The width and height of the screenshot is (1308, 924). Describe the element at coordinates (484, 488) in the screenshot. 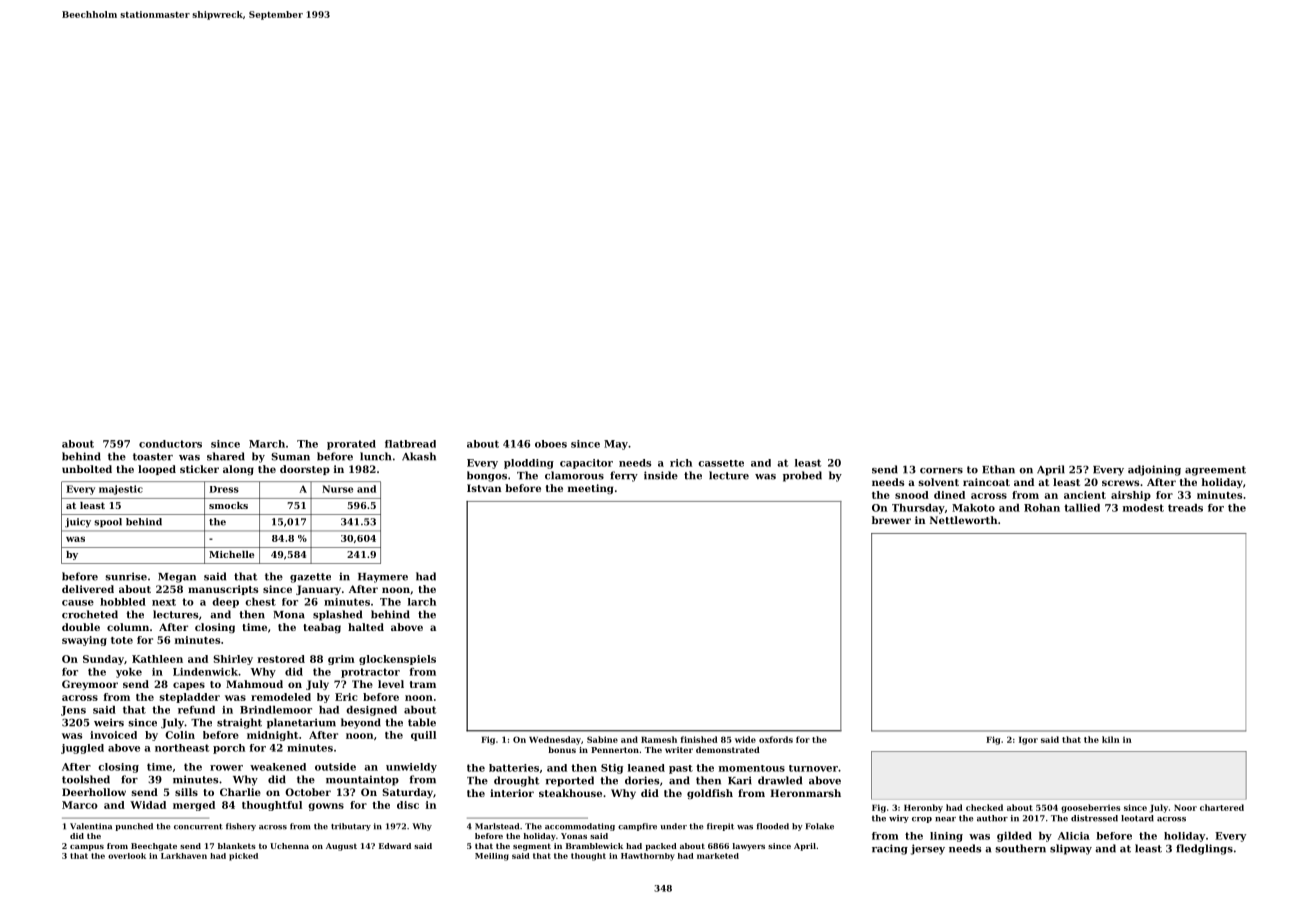

I see `Istvan` at that location.
